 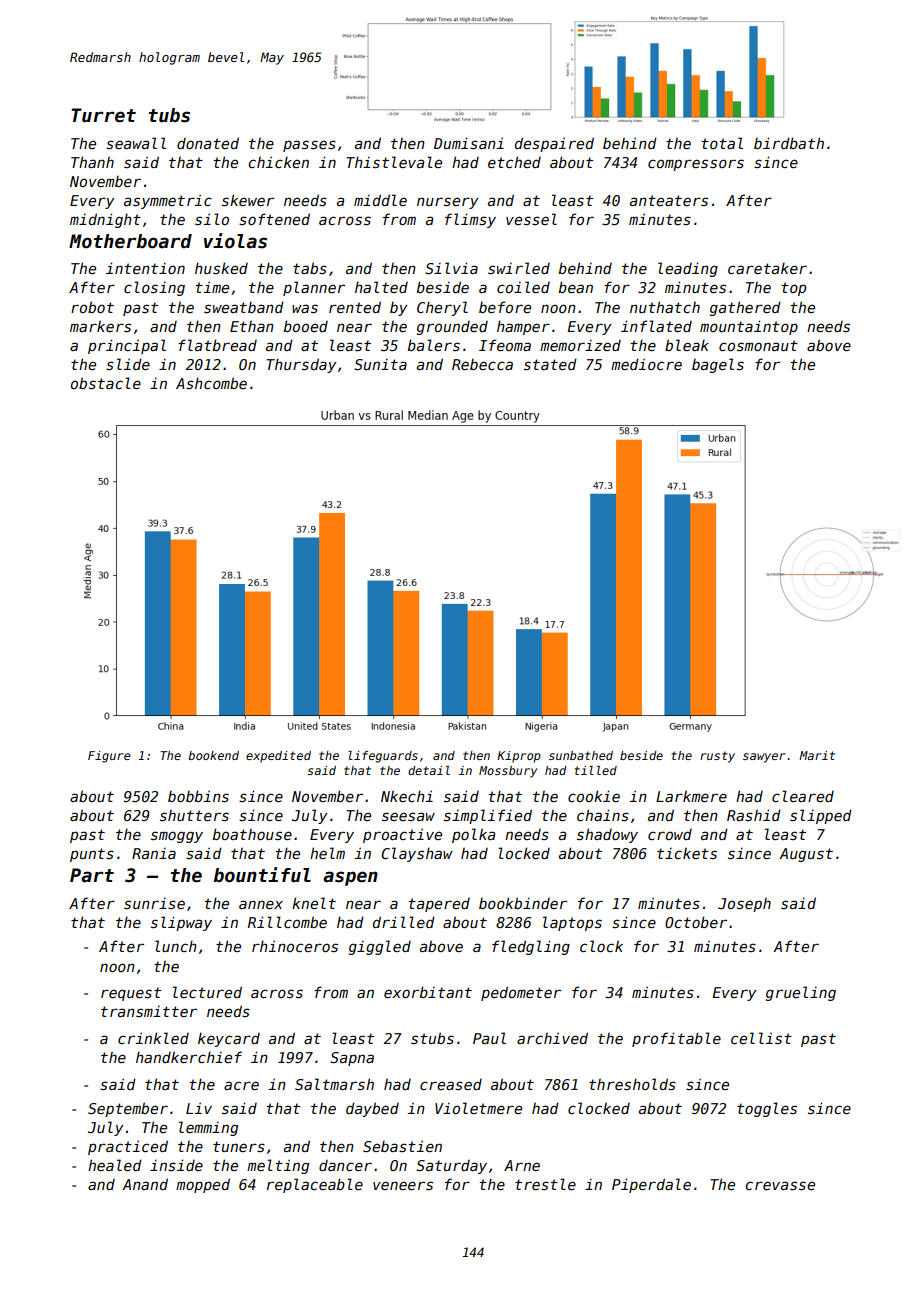 I want to click on Turret, so click(x=103, y=115).
